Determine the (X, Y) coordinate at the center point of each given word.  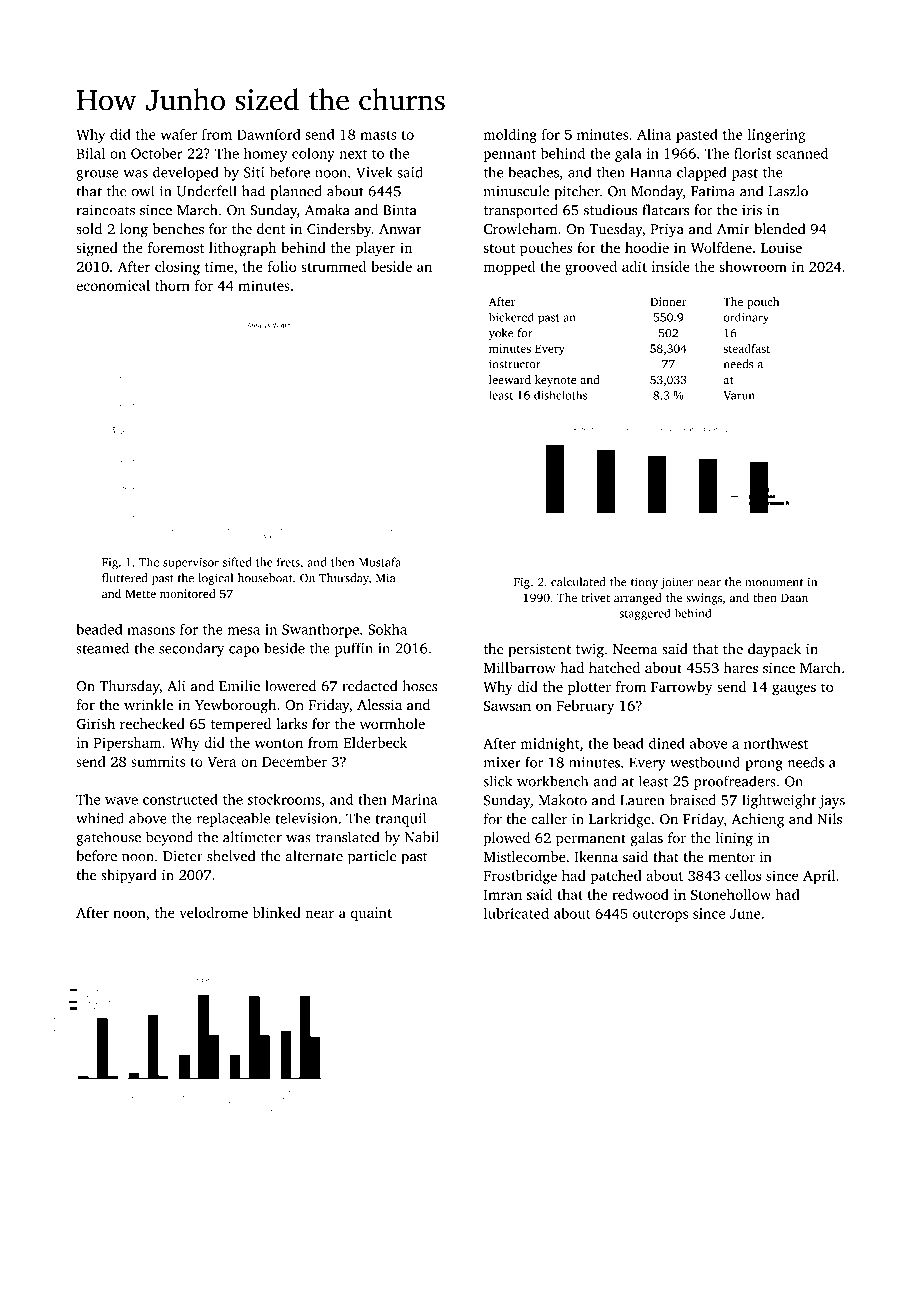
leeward (510, 379)
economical (113, 285)
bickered (511, 317)
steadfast (746, 348)
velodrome (213, 912)
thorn (172, 285)
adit (634, 266)
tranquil (400, 819)
